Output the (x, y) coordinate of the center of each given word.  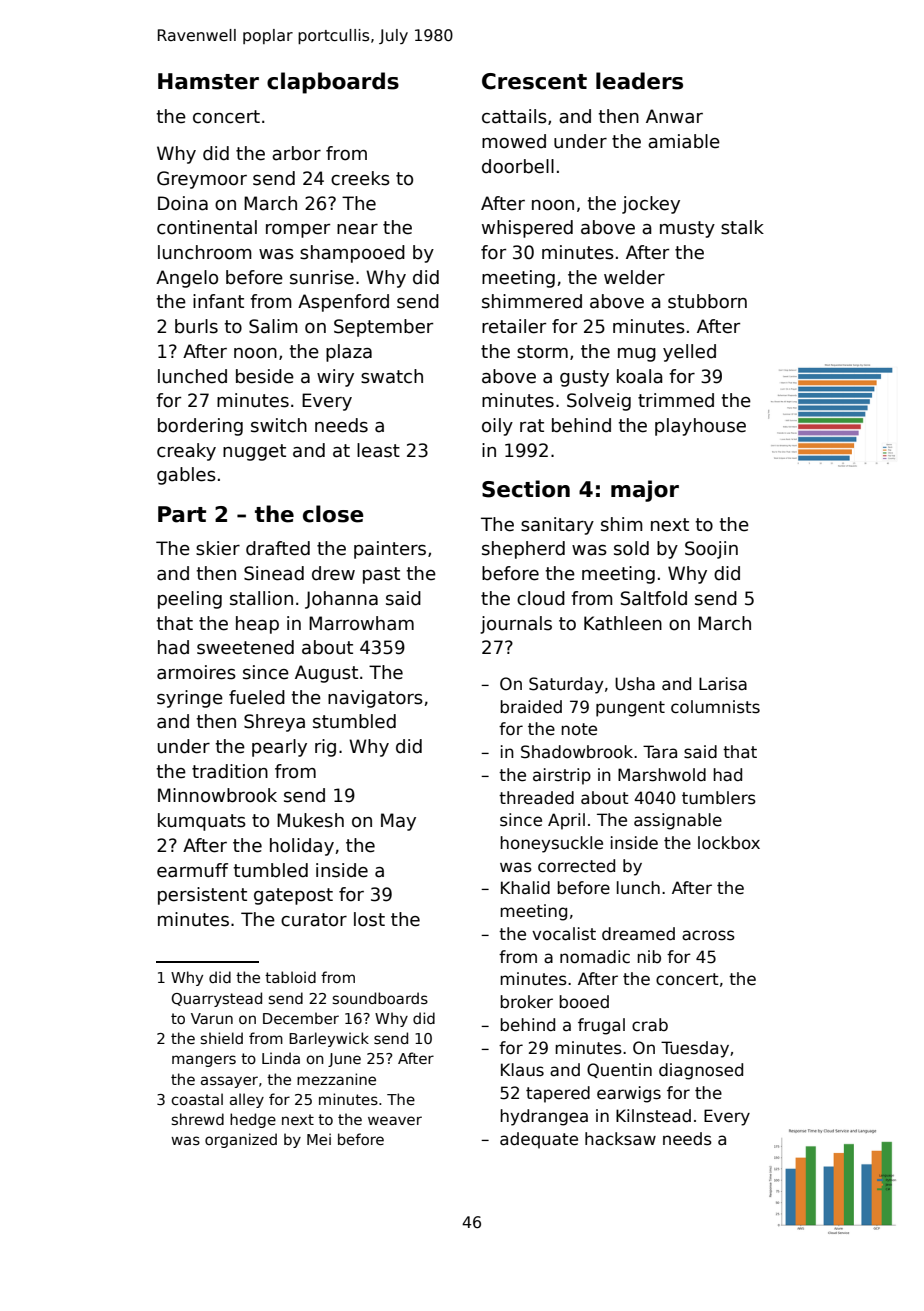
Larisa (723, 684)
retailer (514, 326)
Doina (183, 203)
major (645, 491)
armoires (196, 672)
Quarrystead (217, 999)
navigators (375, 699)
